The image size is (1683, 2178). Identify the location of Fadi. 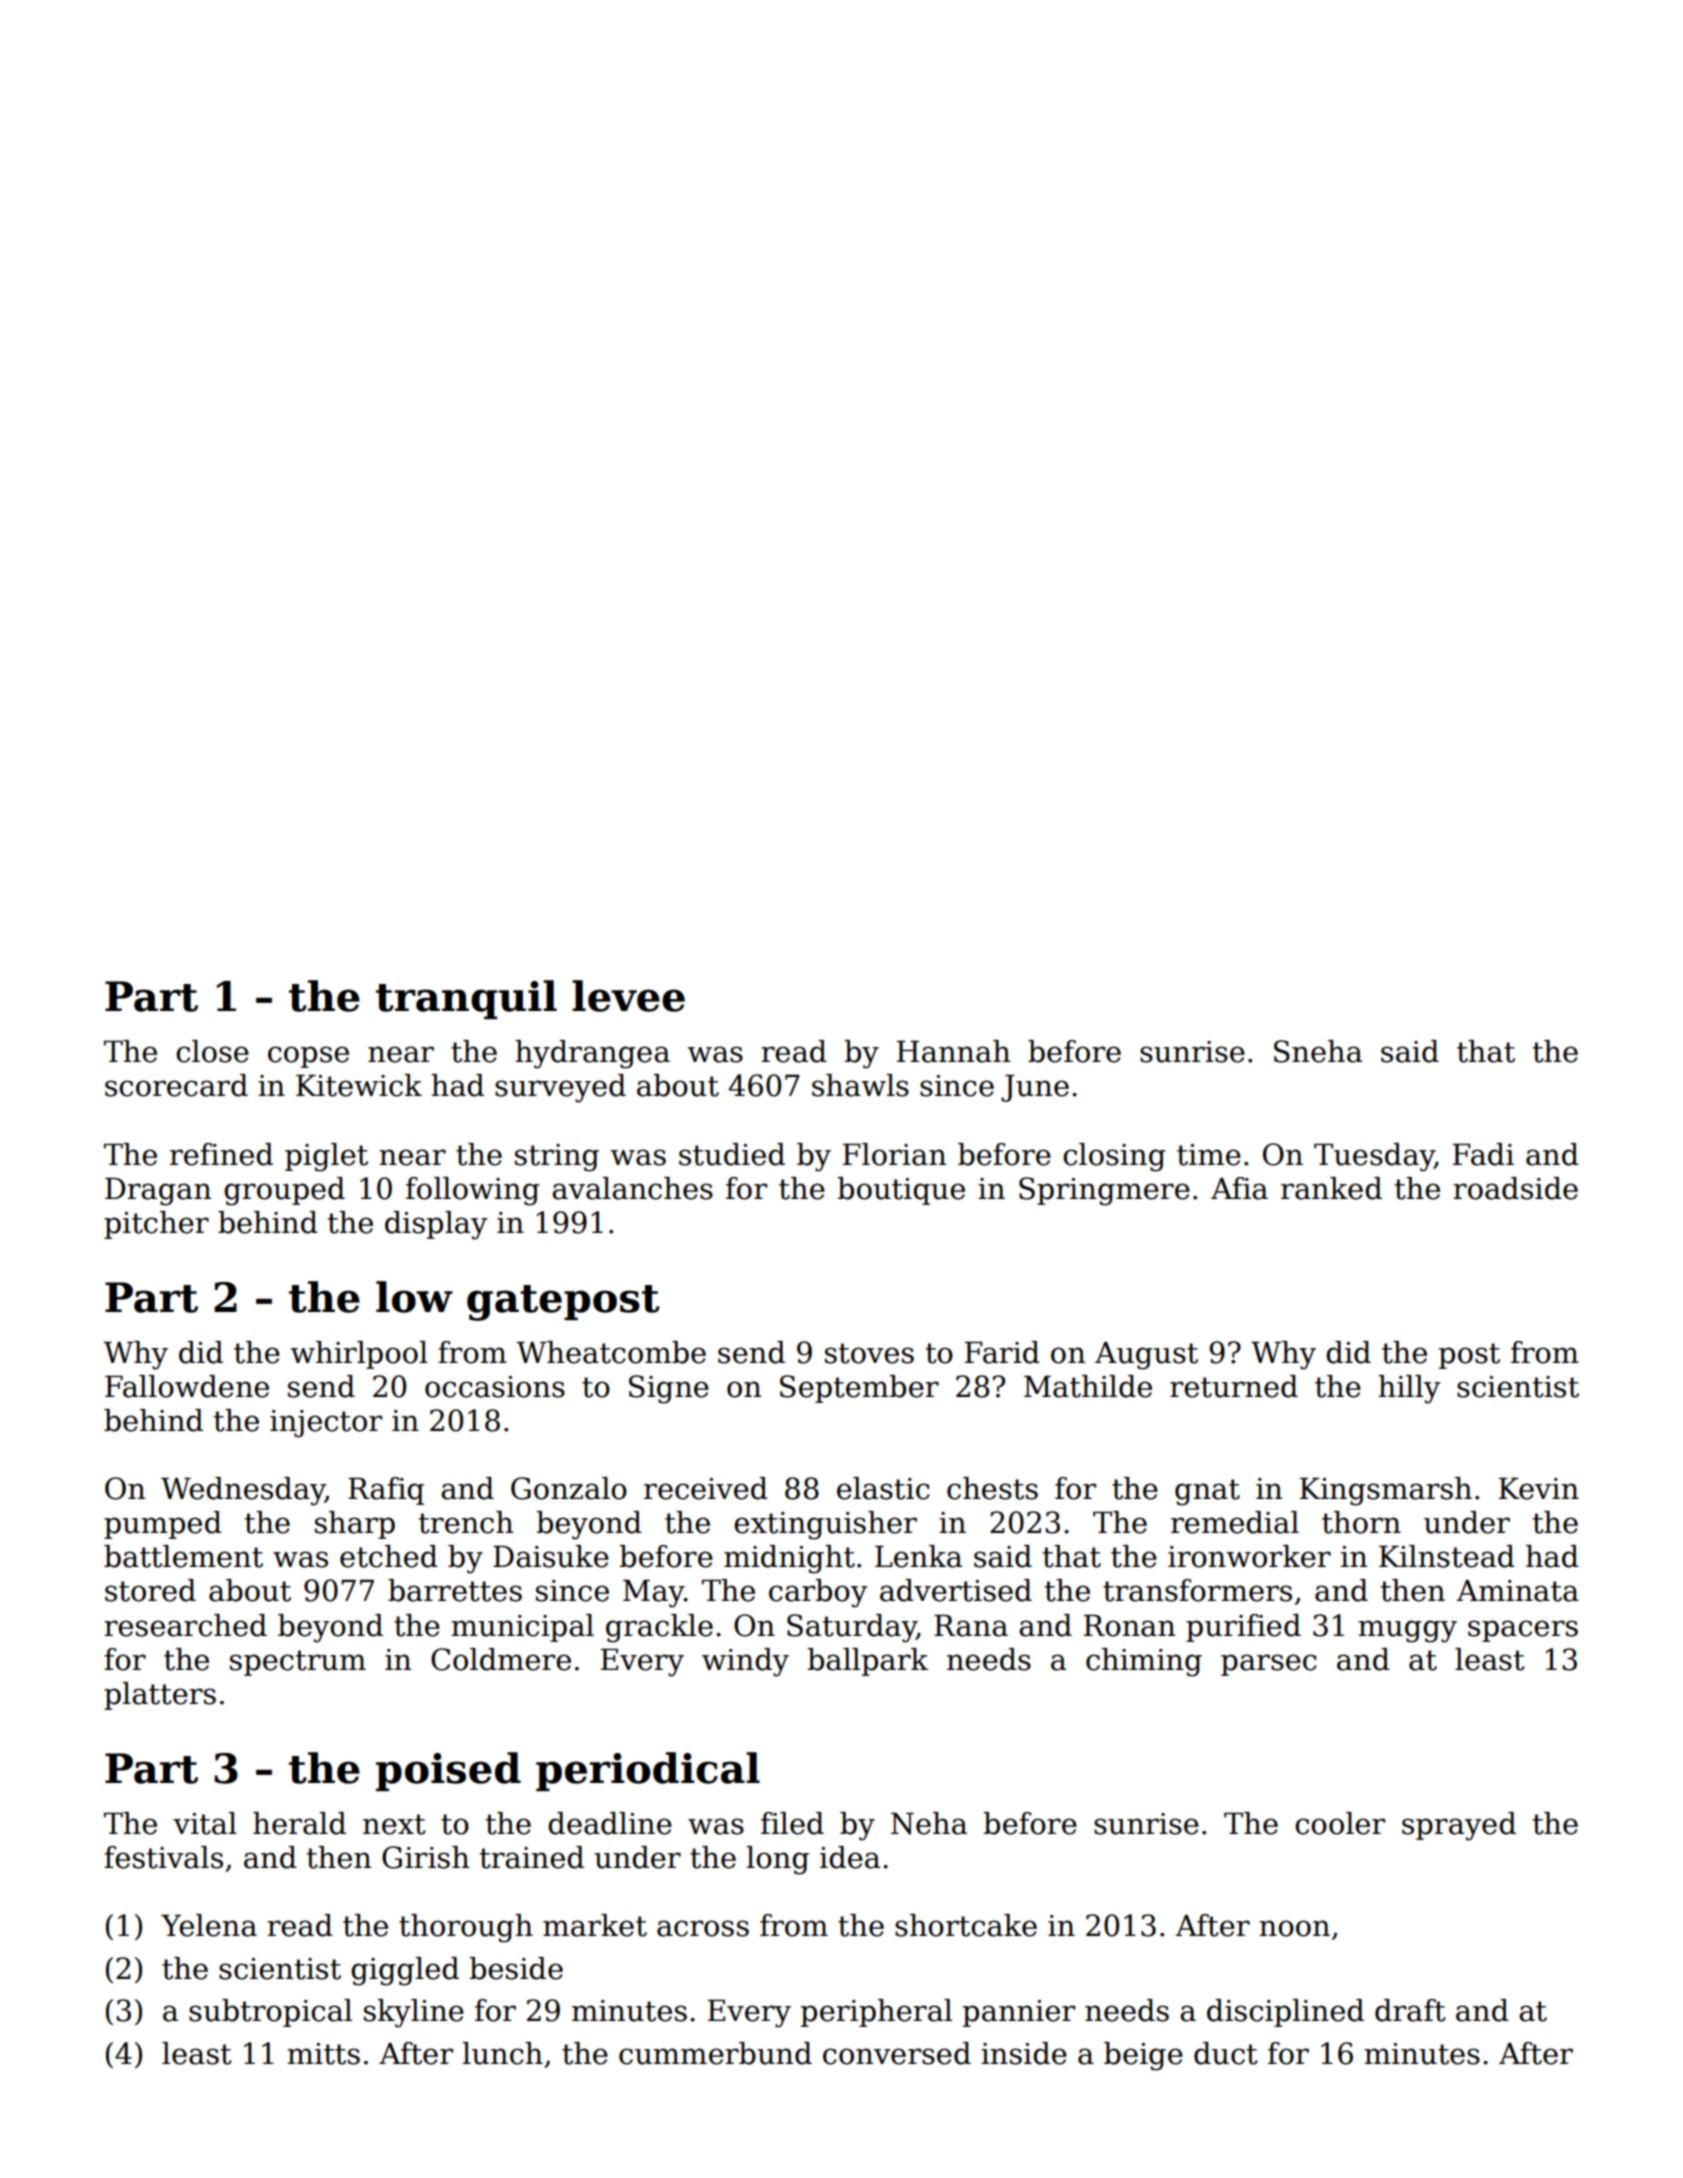
(1483, 1154).
